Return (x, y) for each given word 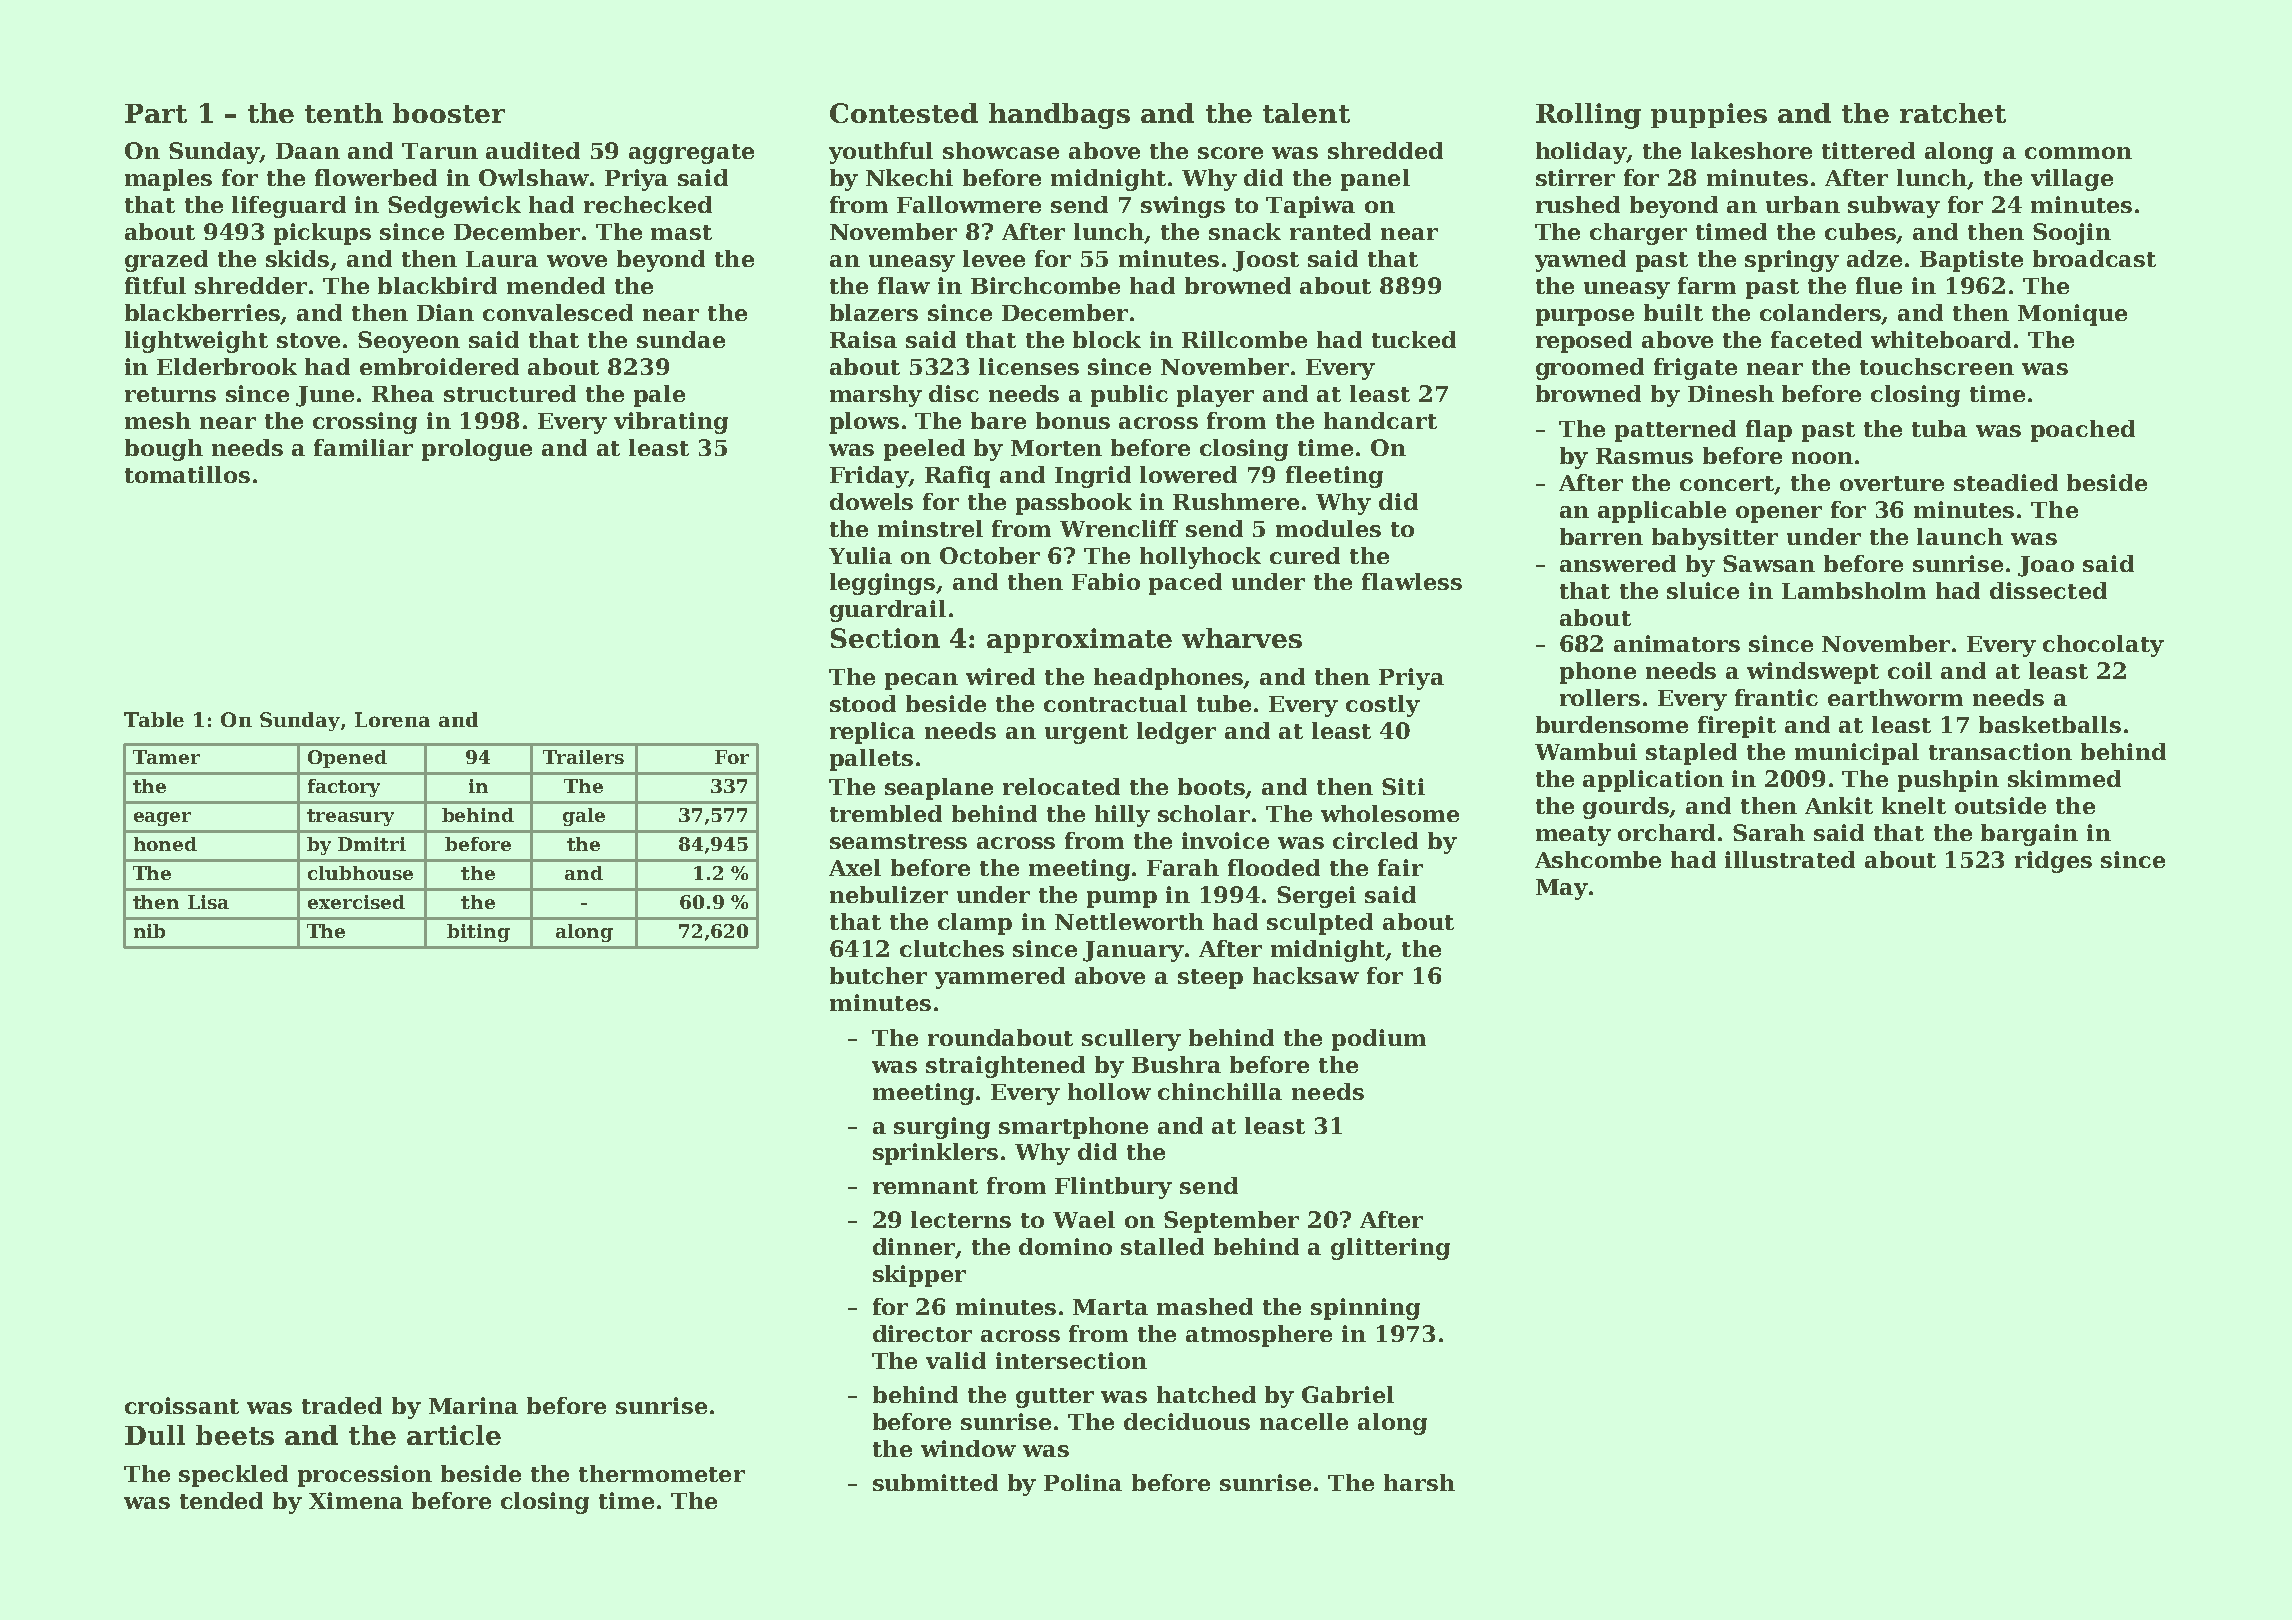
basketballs (2050, 724)
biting (478, 933)
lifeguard (289, 207)
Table (154, 719)
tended (221, 1500)
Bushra (1176, 1064)
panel (1375, 180)
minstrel (930, 528)
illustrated (1790, 859)
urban (1803, 204)
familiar (363, 447)
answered (1618, 563)
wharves (1242, 638)
